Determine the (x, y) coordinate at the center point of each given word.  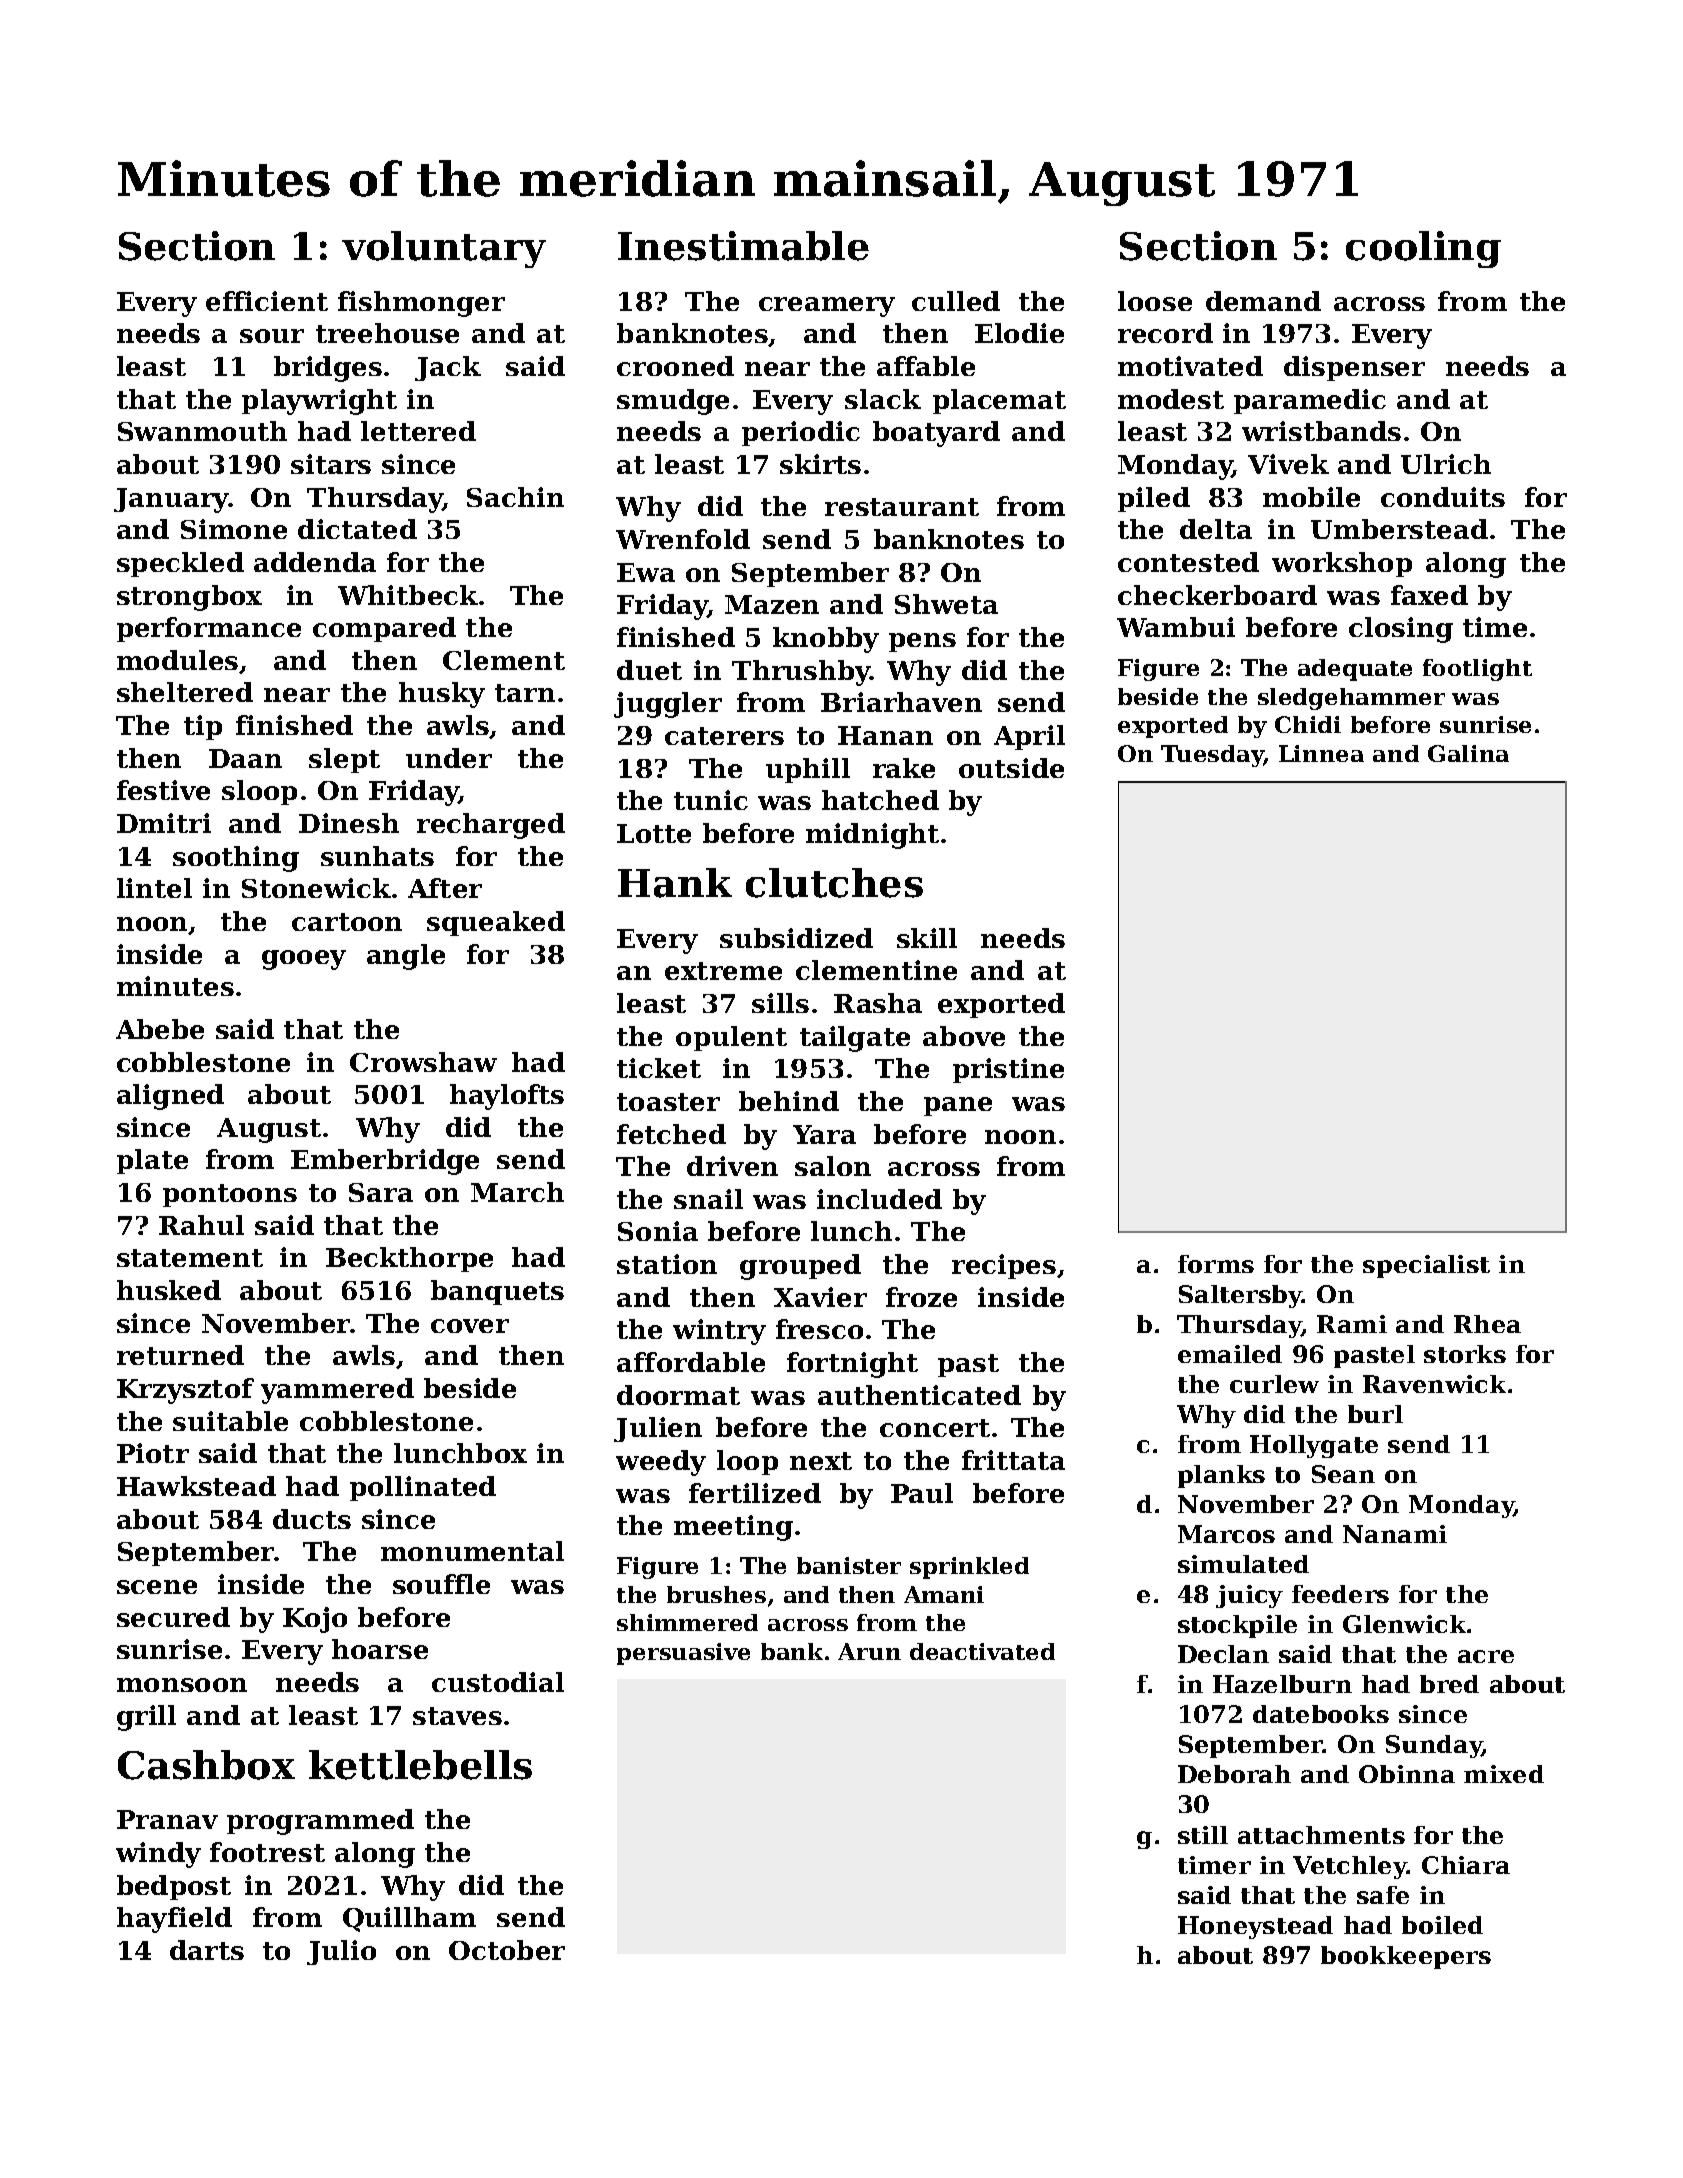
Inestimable (743, 246)
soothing (236, 859)
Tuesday (1212, 756)
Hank (675, 883)
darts (207, 1950)
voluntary (444, 249)
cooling (1423, 249)
